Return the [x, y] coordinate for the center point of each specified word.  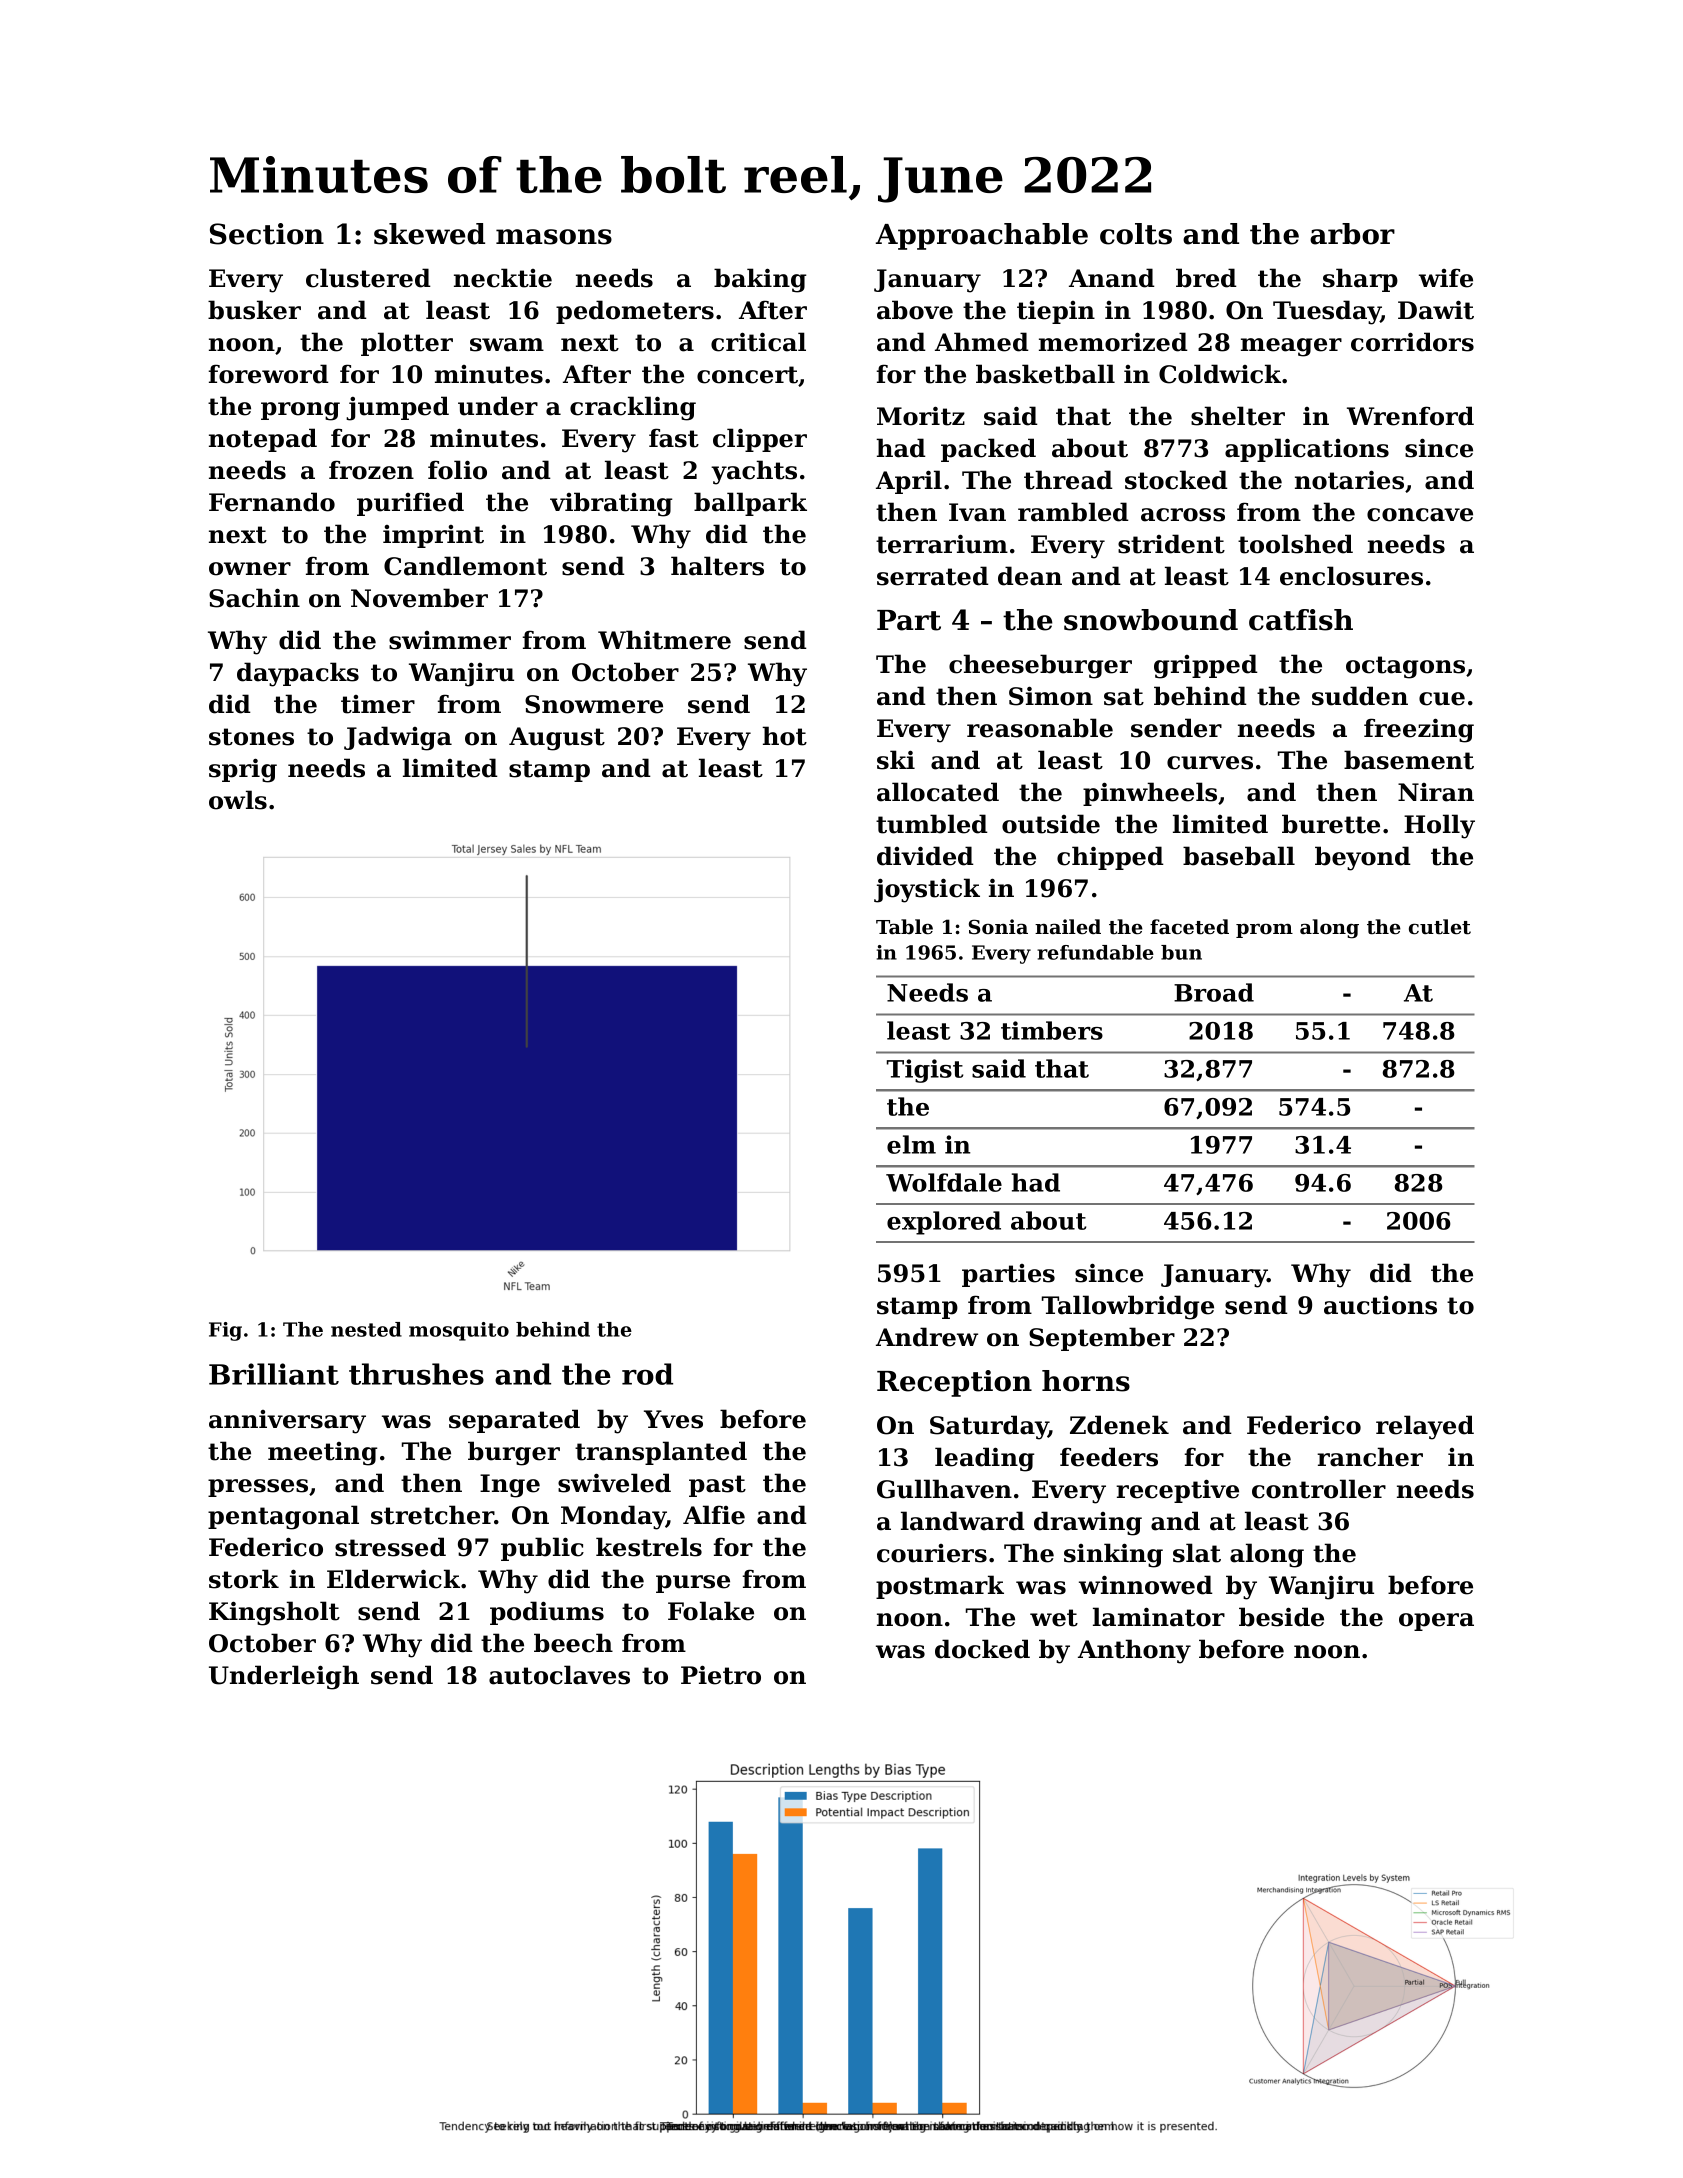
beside [1281, 1617]
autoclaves [559, 1675]
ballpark [750, 504]
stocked [1176, 480]
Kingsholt [274, 1613]
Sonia [998, 927]
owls [238, 800]
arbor [1352, 234]
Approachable [982, 236]
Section [267, 234]
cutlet [1440, 927]
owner [250, 569]
